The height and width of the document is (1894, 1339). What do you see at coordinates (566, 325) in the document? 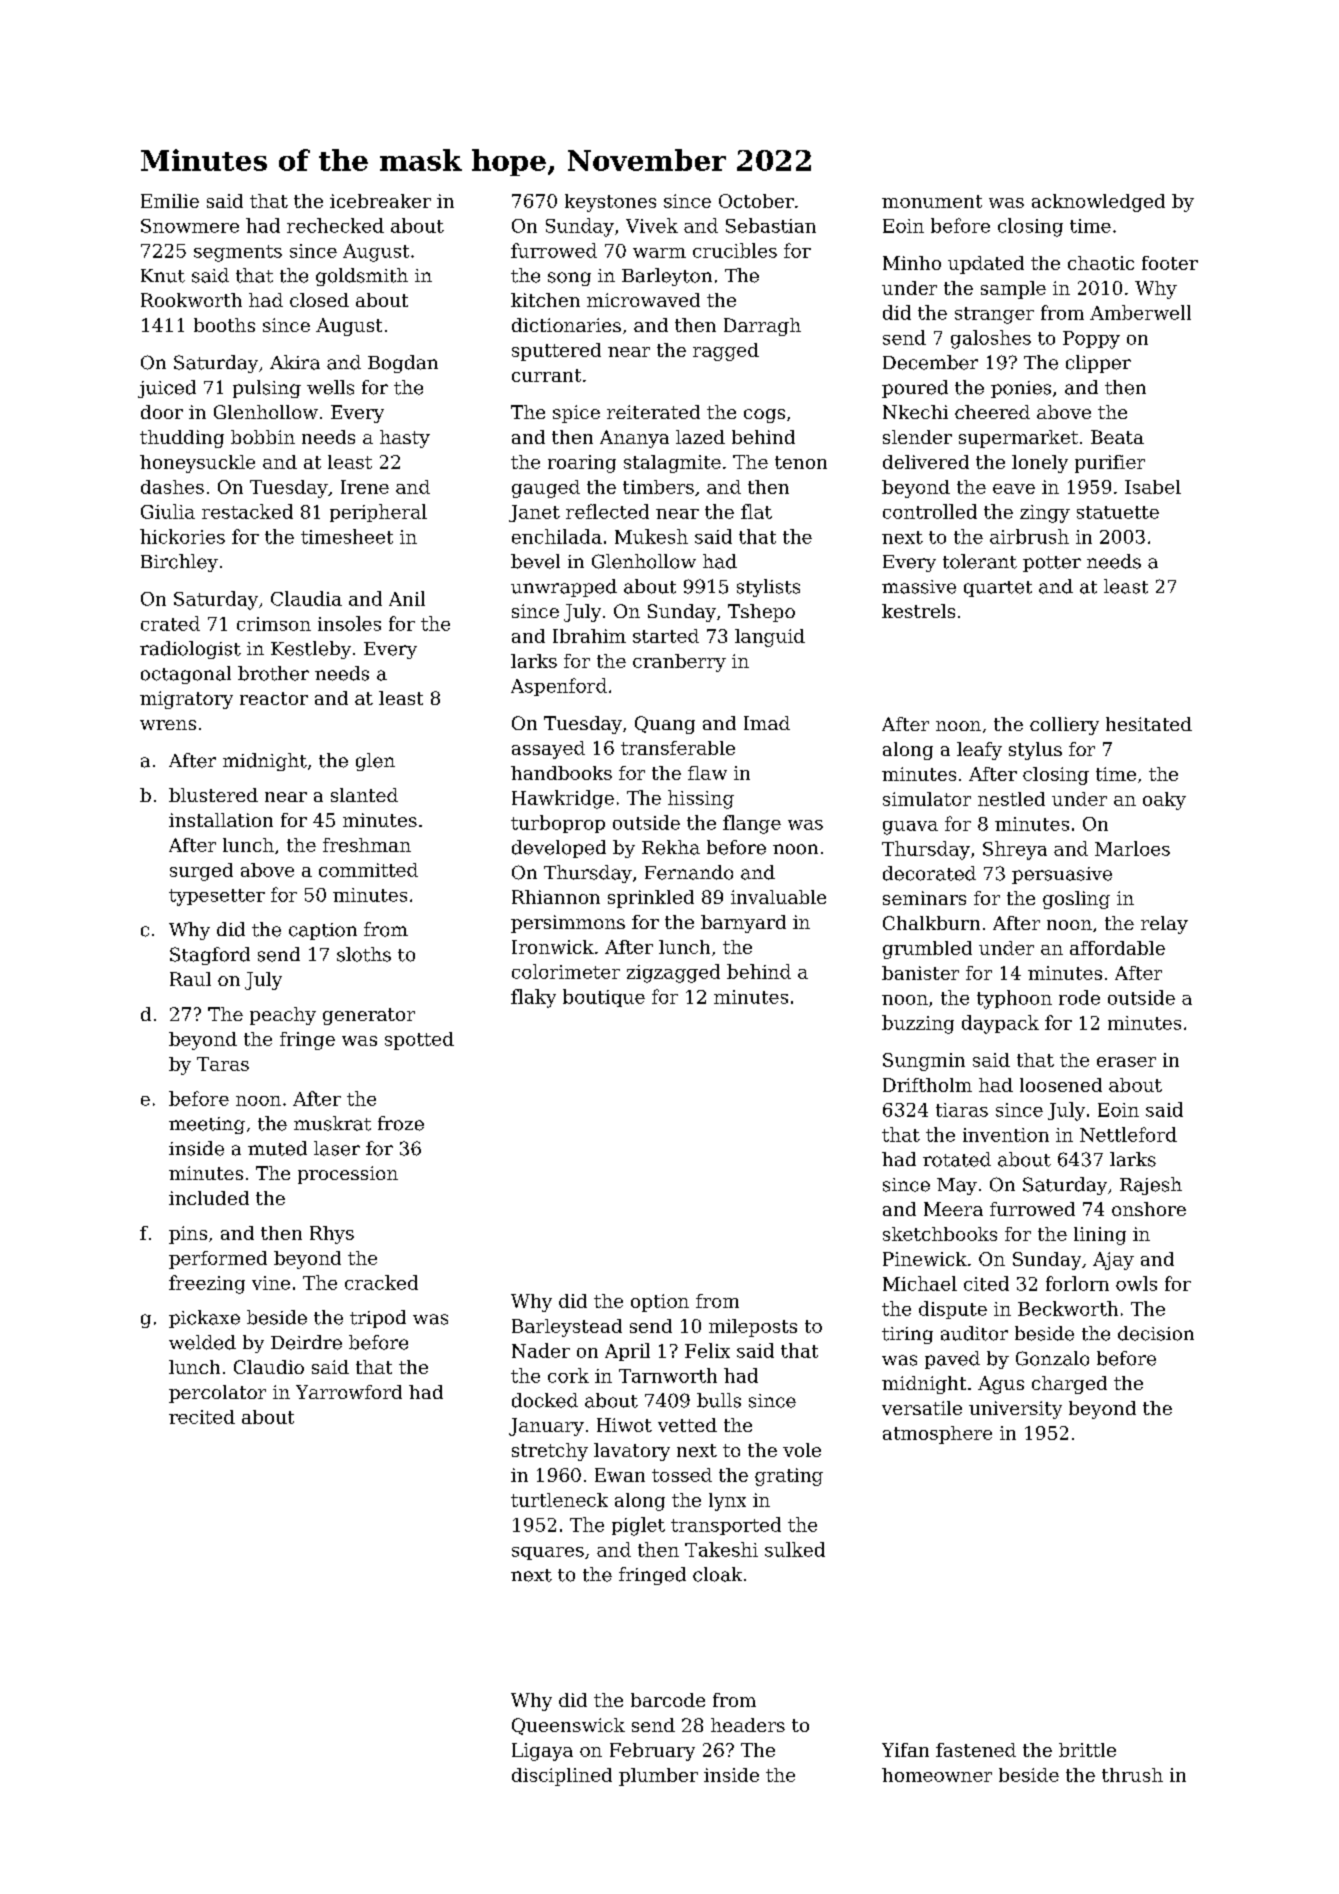
I see `dictionaries` at bounding box center [566, 325].
